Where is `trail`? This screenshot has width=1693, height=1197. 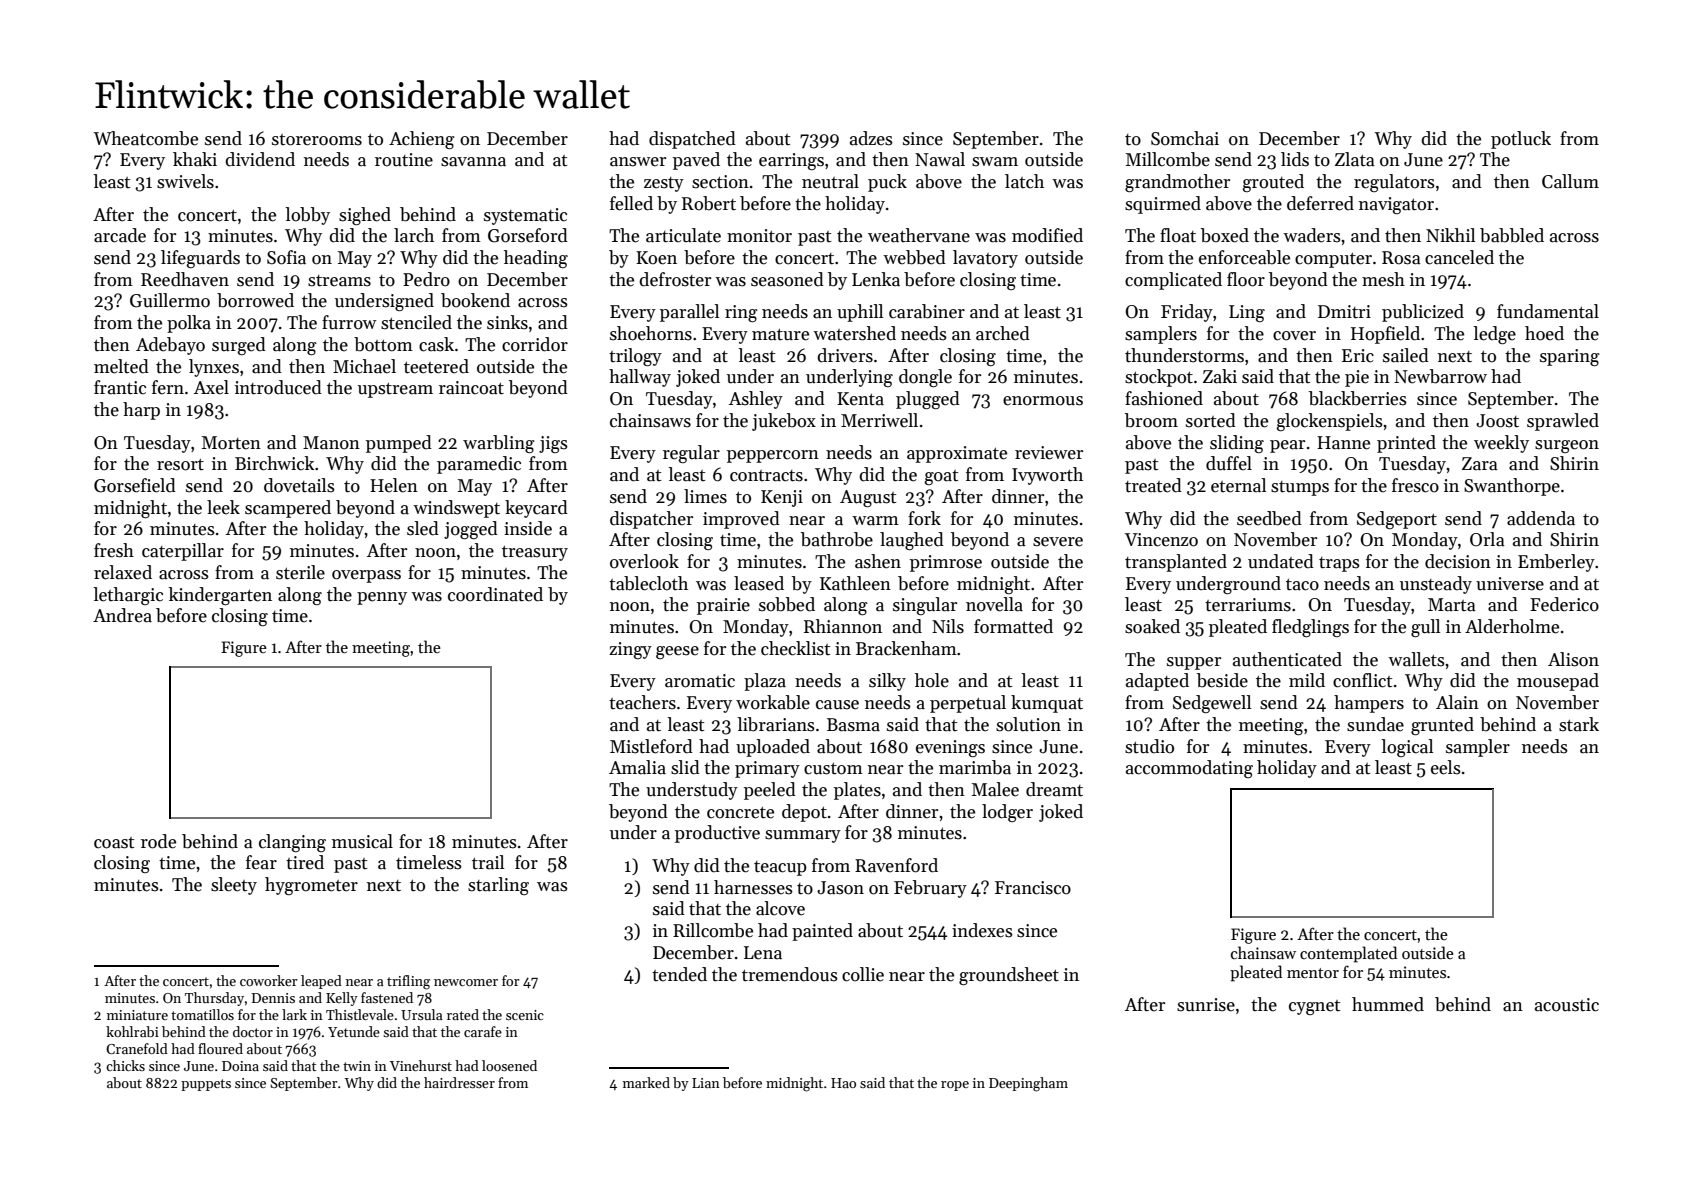 trail is located at coordinates (488, 862).
